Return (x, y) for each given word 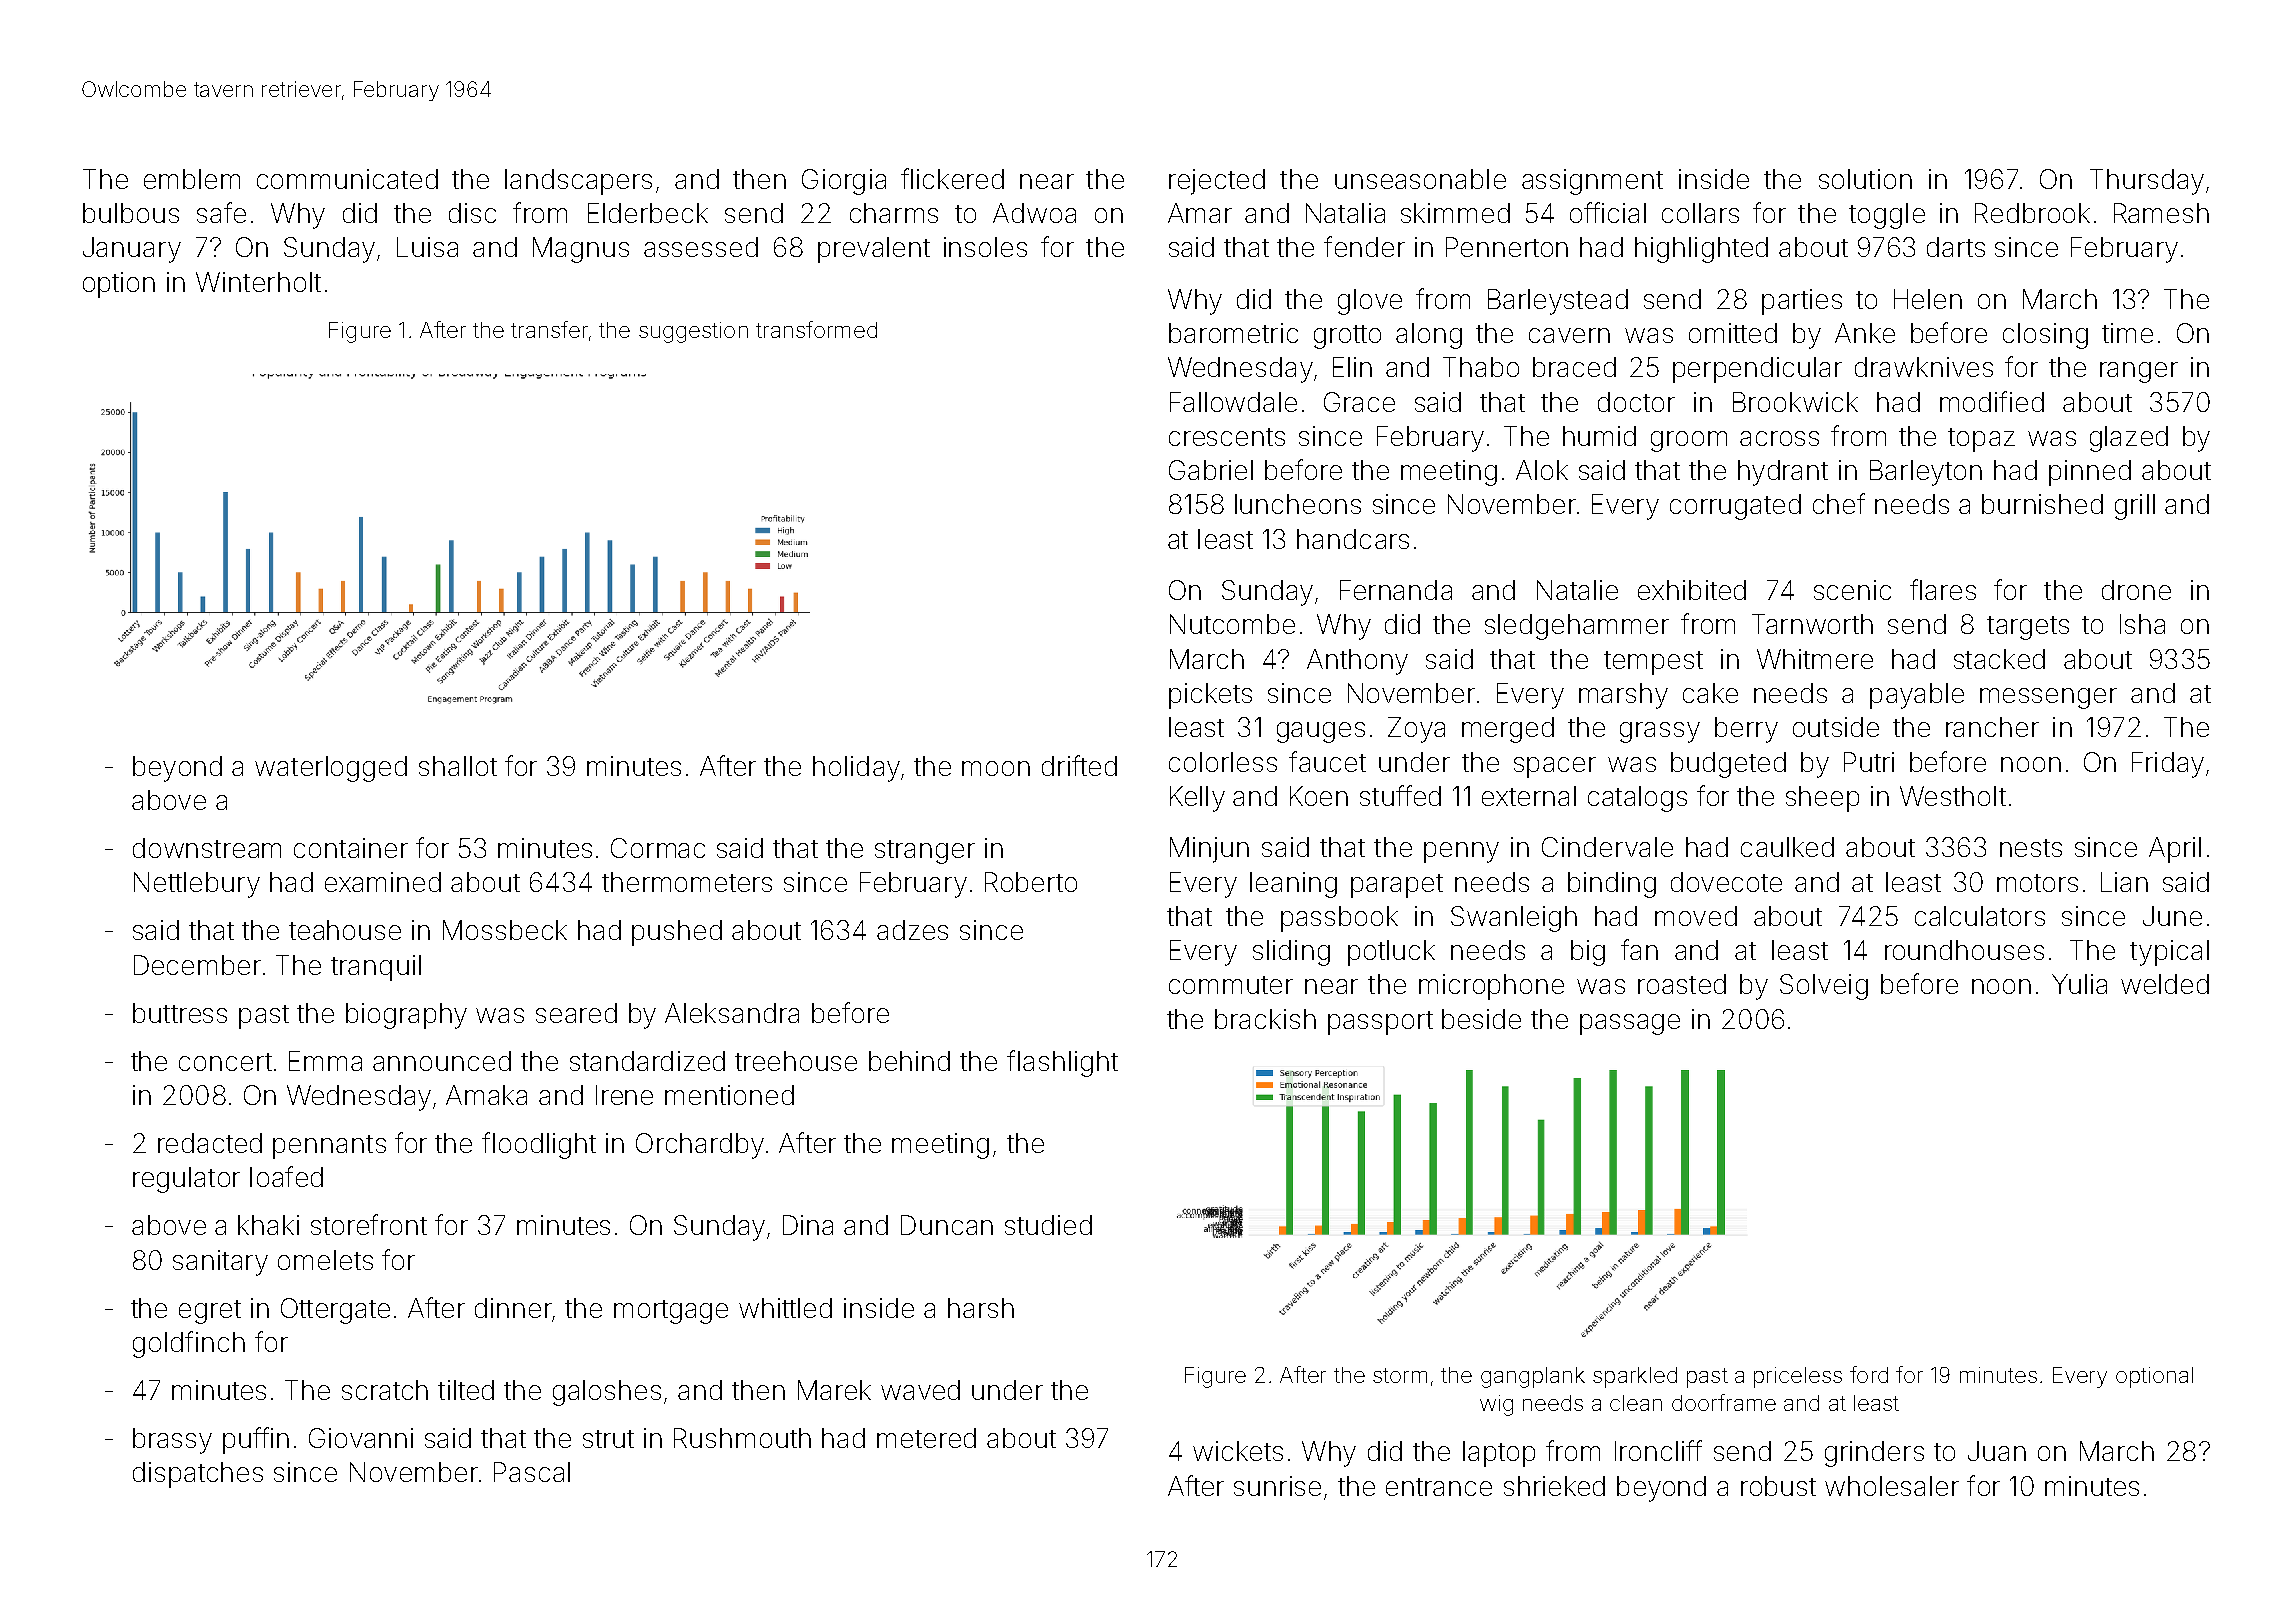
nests (2031, 848)
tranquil (376, 968)
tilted (466, 1390)
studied (1048, 1225)
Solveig (1824, 987)
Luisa (427, 247)
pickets (1210, 696)
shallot (458, 766)
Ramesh (2161, 213)
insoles (985, 247)
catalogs (1637, 799)
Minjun (1209, 850)
